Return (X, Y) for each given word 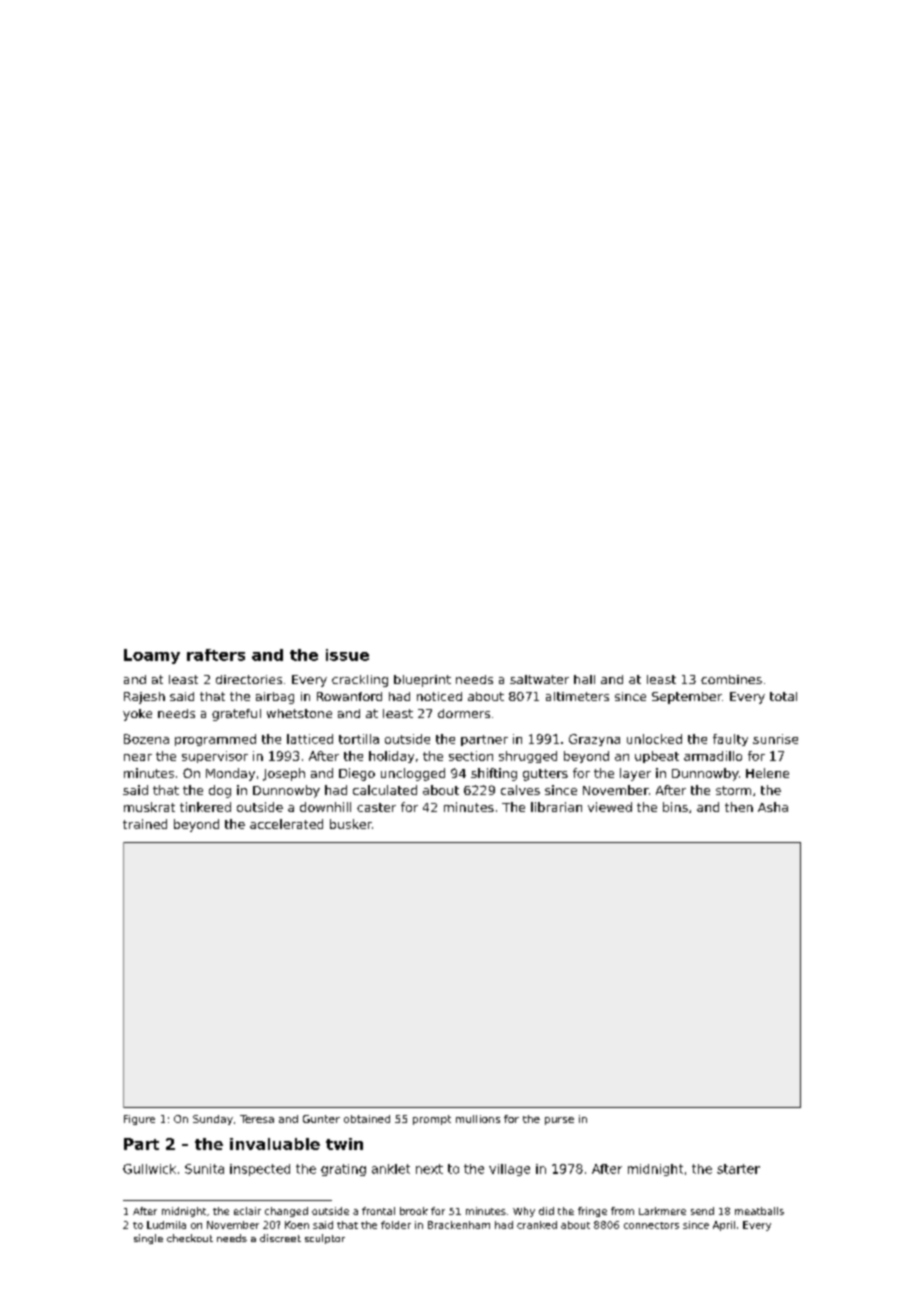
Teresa (257, 1119)
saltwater (539, 679)
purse (559, 1121)
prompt (432, 1120)
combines (731, 679)
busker (351, 824)
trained (145, 824)
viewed (610, 807)
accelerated (286, 824)
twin (344, 1144)
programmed (215, 740)
